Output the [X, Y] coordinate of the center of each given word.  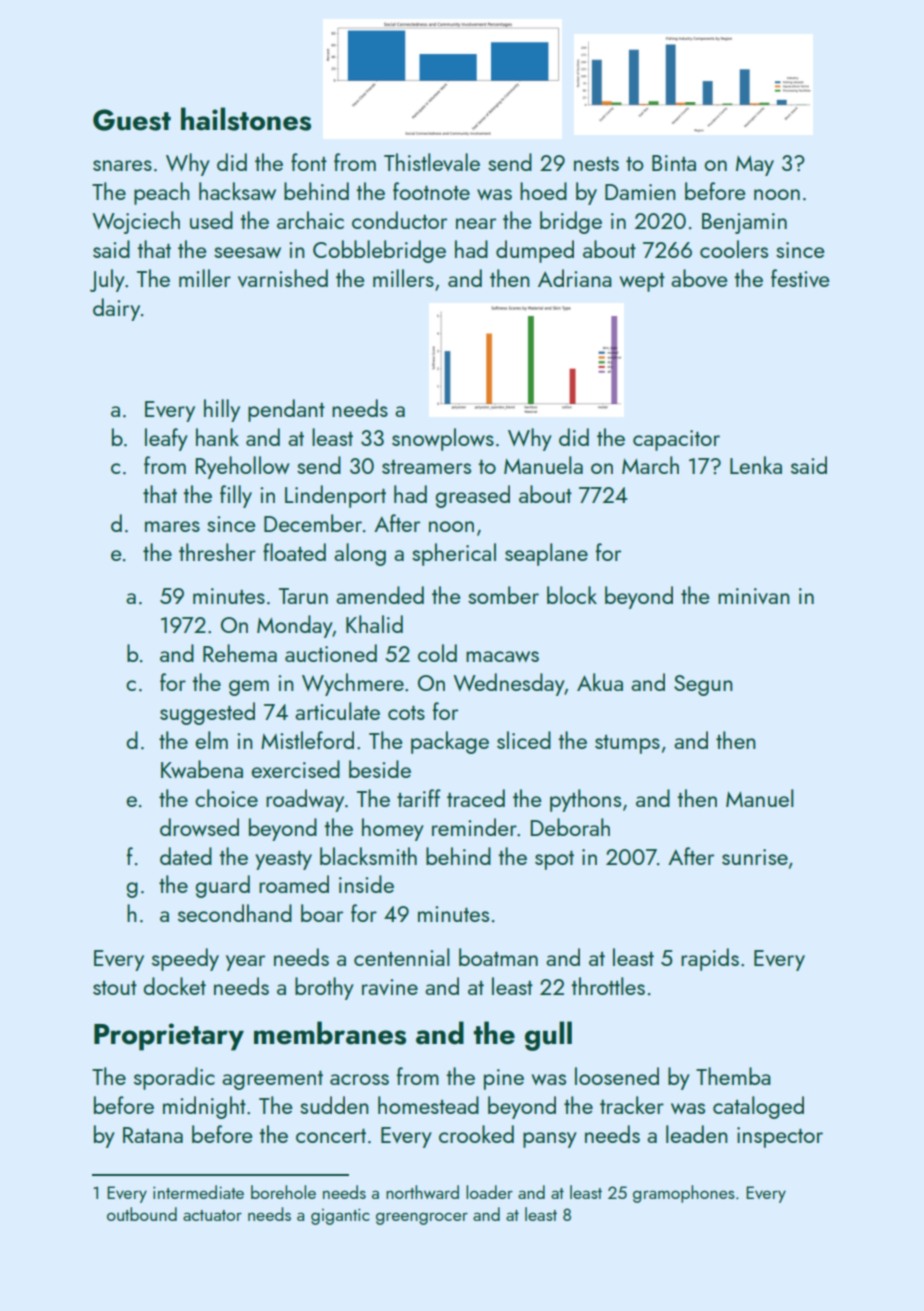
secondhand [235, 913]
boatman [498, 957]
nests [596, 164]
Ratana [153, 1135]
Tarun [303, 596]
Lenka [756, 465]
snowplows [443, 439]
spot [554, 860]
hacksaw [237, 191]
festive [800, 278]
